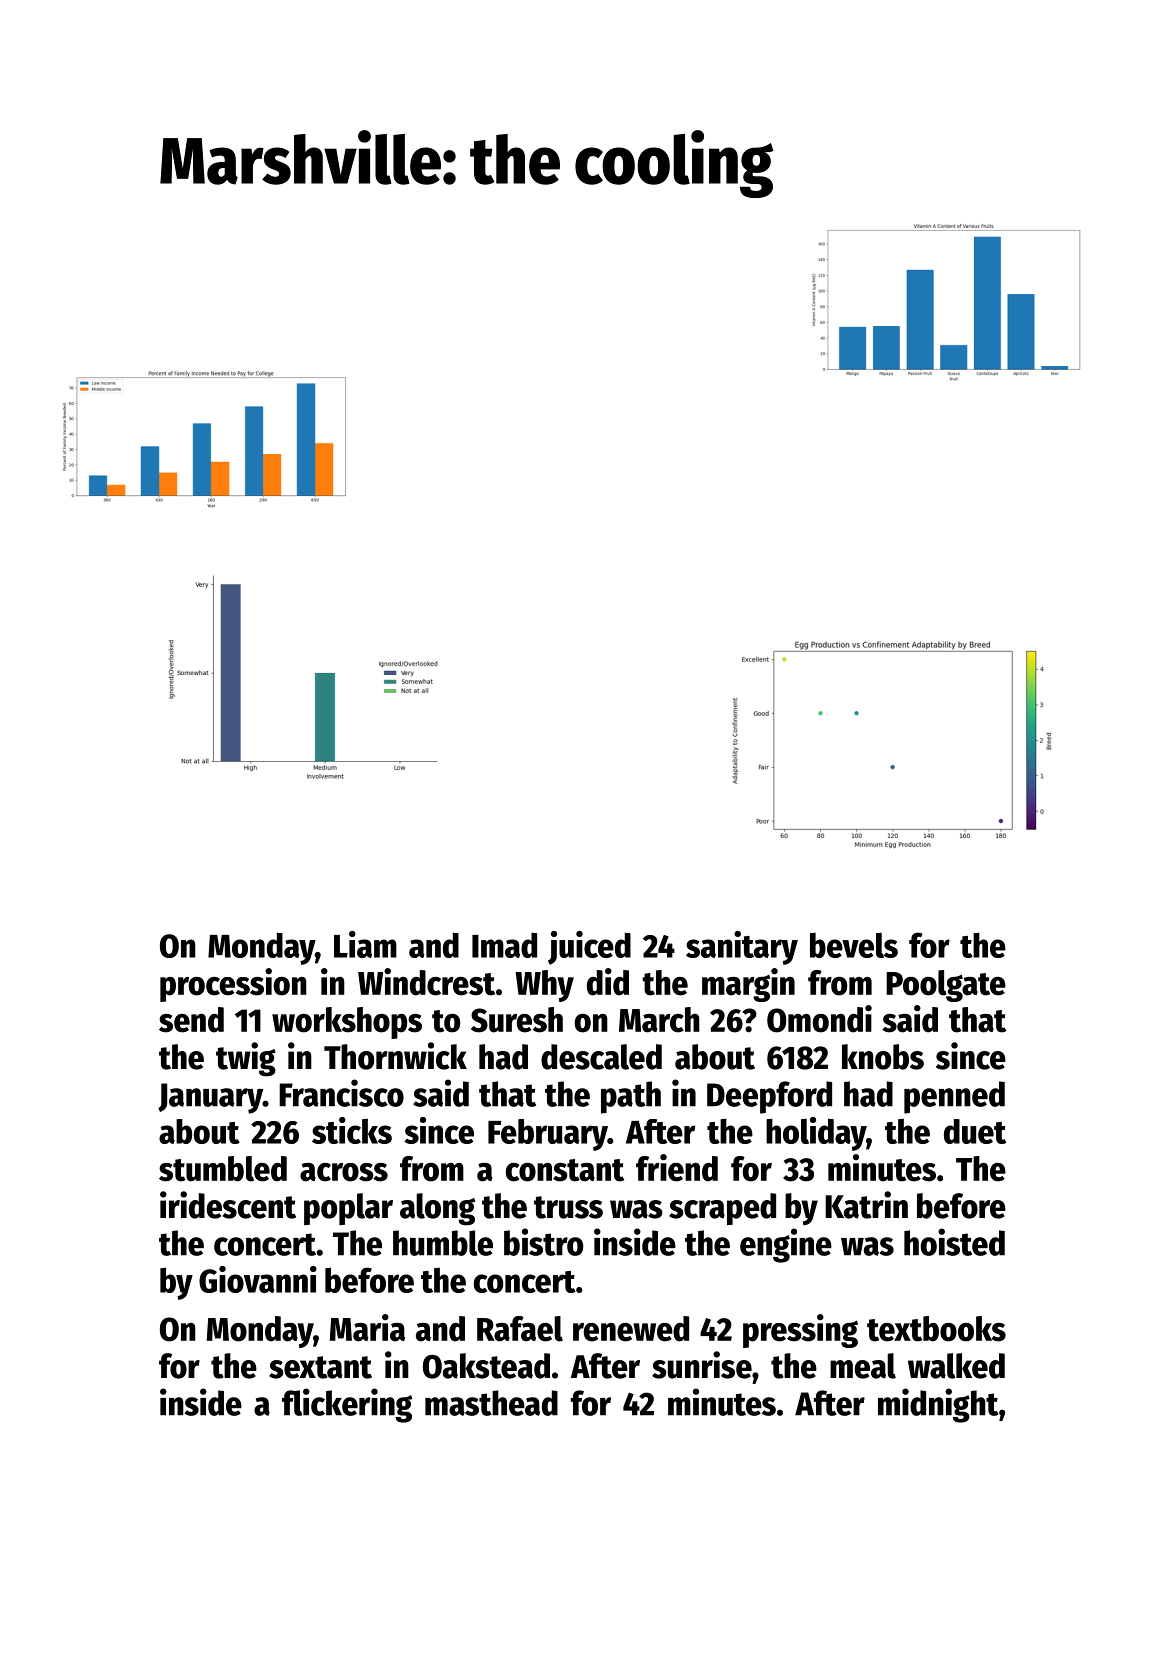  I want to click on Windcrest, so click(426, 982).
